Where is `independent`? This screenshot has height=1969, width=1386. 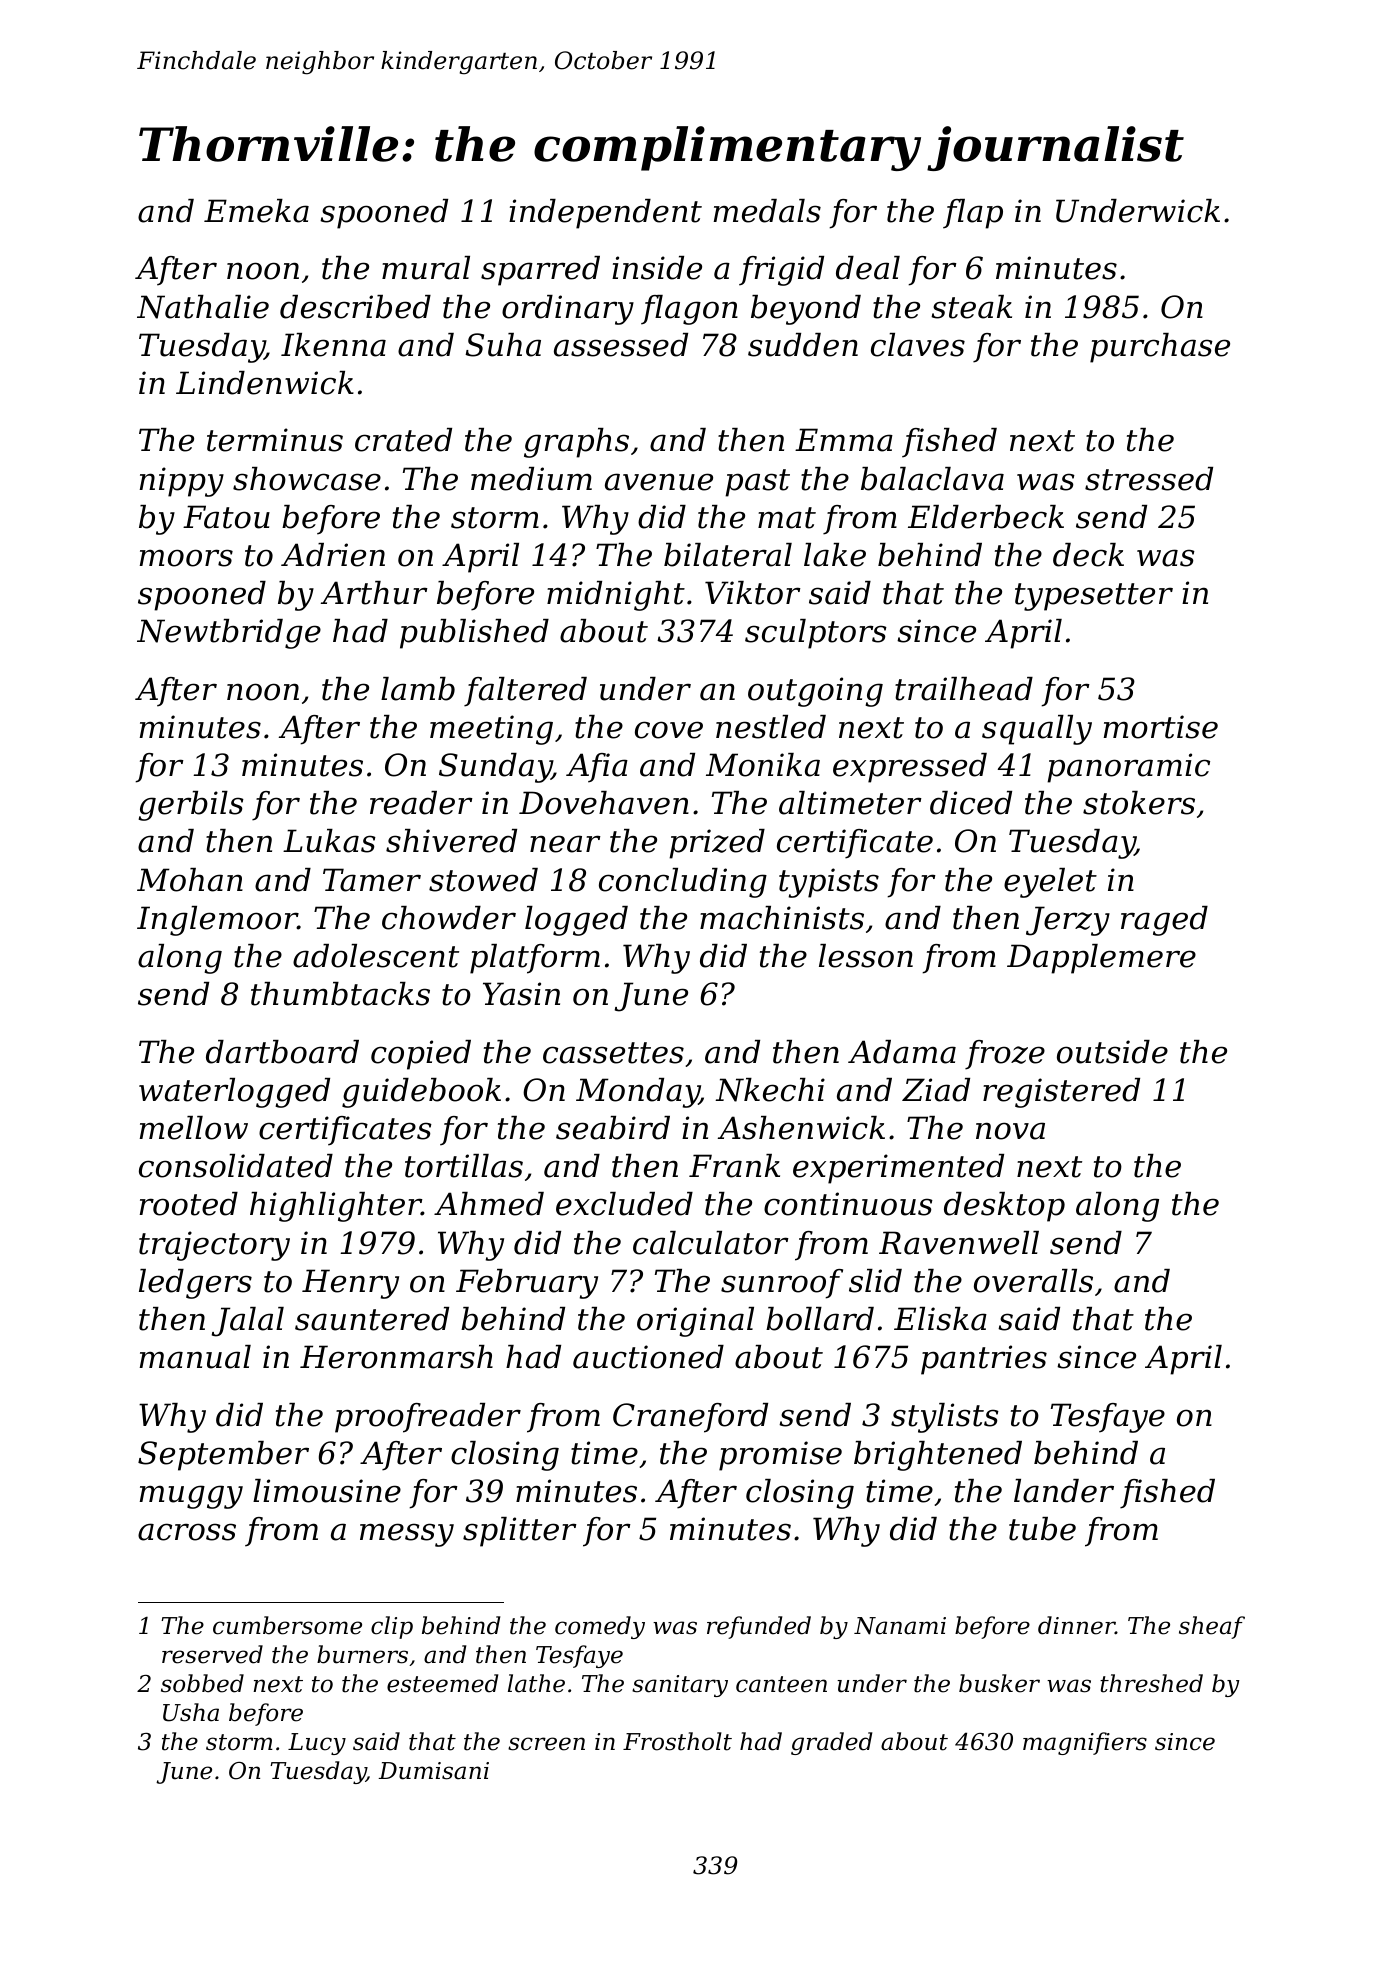
independent is located at coordinates (605, 214).
